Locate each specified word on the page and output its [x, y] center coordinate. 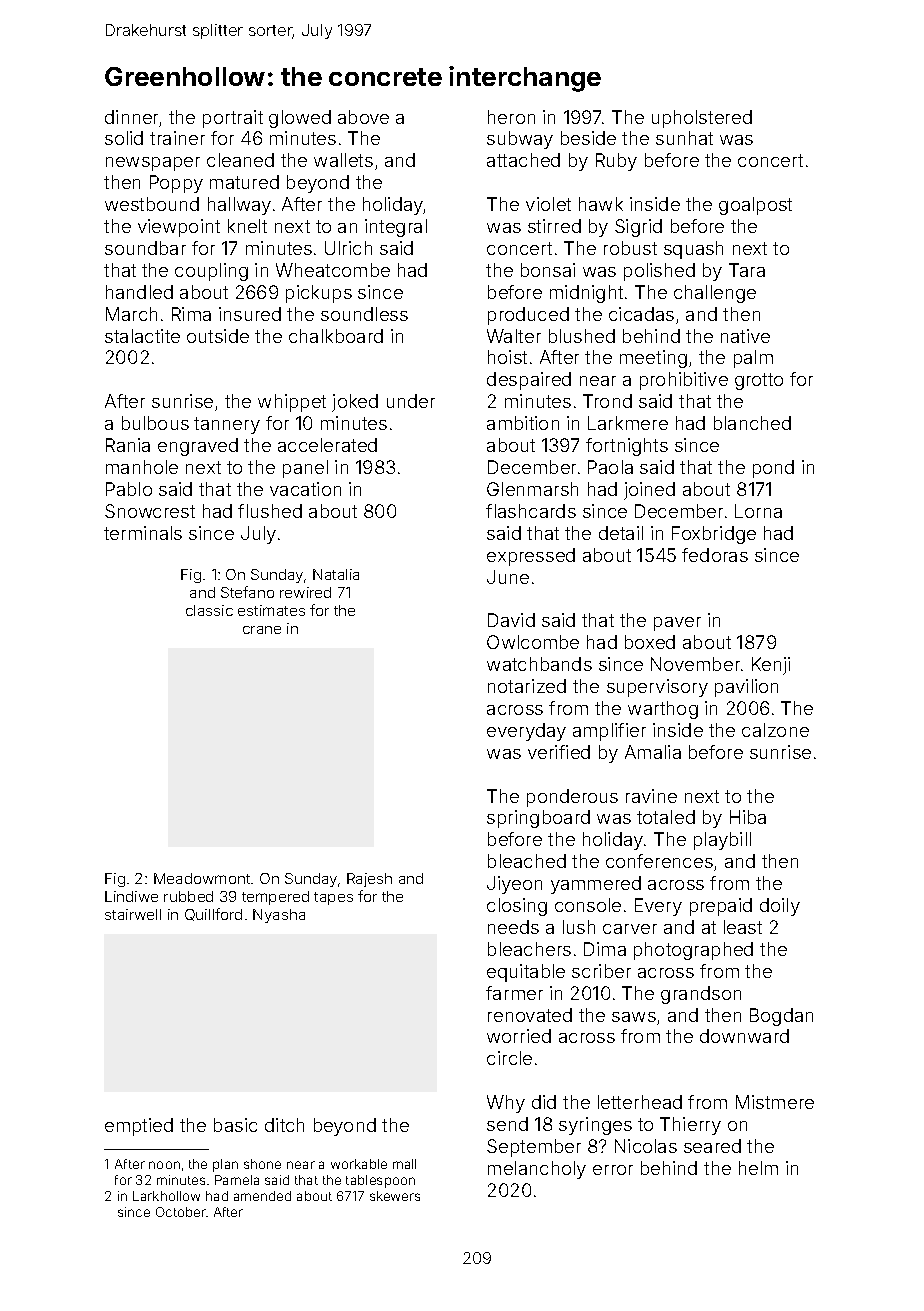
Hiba [748, 817]
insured [250, 314]
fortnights [627, 447]
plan [225, 1165]
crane [262, 630]
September [534, 1148]
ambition [523, 423]
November [695, 664]
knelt [247, 226]
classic [209, 610]
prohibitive [684, 381]
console [588, 905]
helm [758, 1168]
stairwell [133, 914]
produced [528, 316]
